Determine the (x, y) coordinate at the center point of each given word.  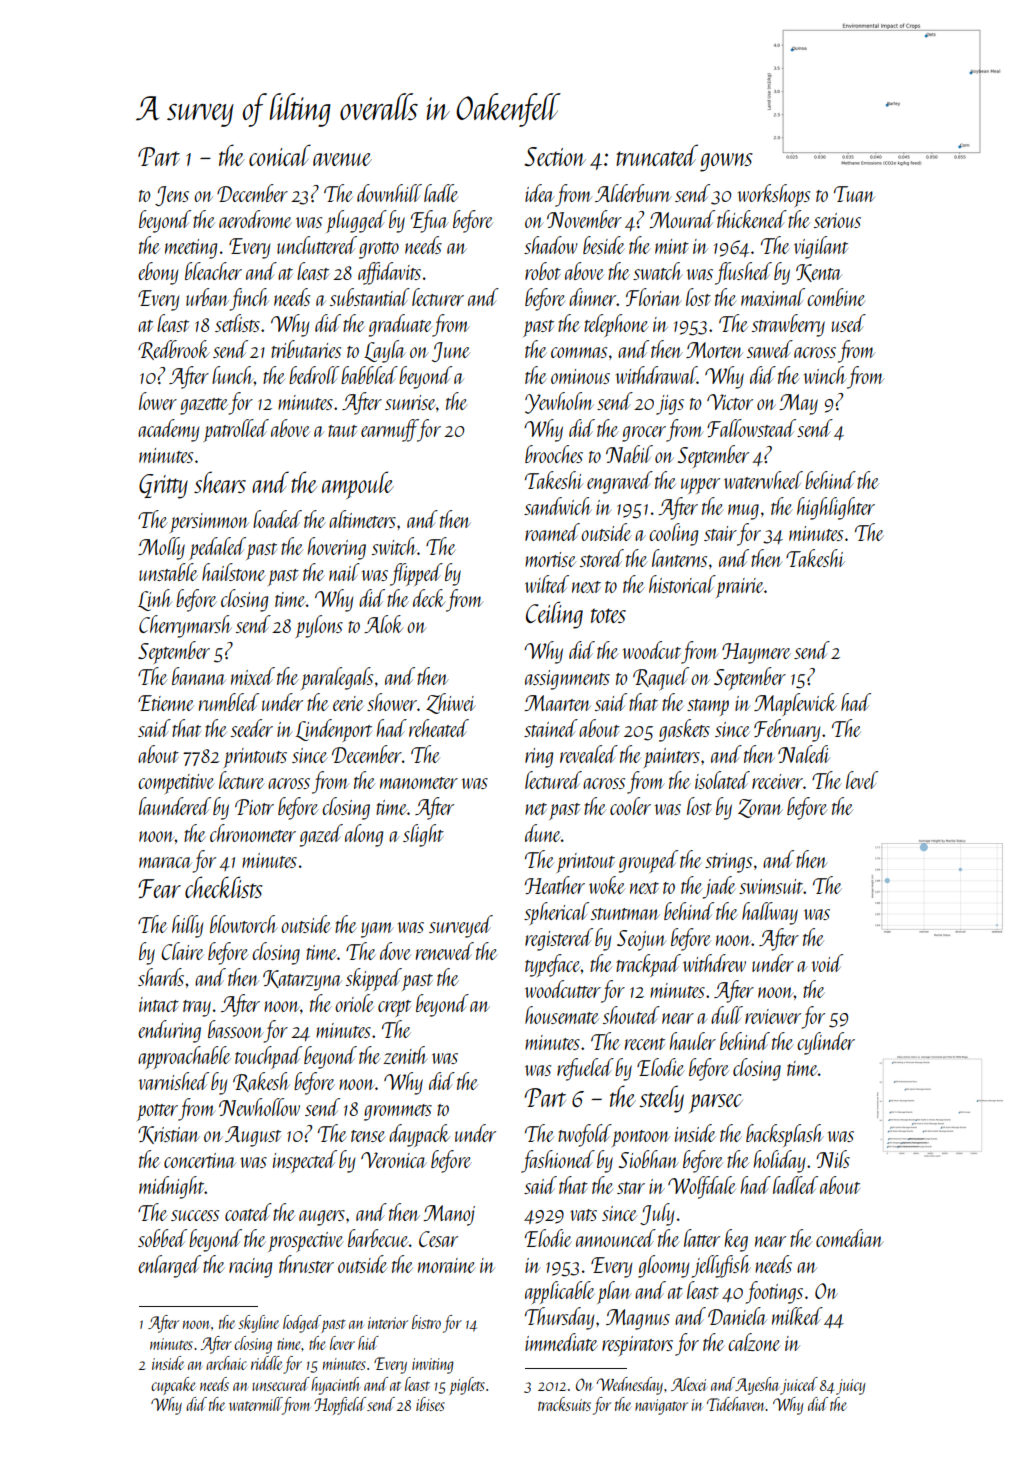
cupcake (173, 1386)
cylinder (826, 1043)
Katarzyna (302, 980)
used (849, 323)
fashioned (558, 1161)
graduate (400, 325)
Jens (172, 196)
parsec (716, 1103)
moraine (447, 1265)
